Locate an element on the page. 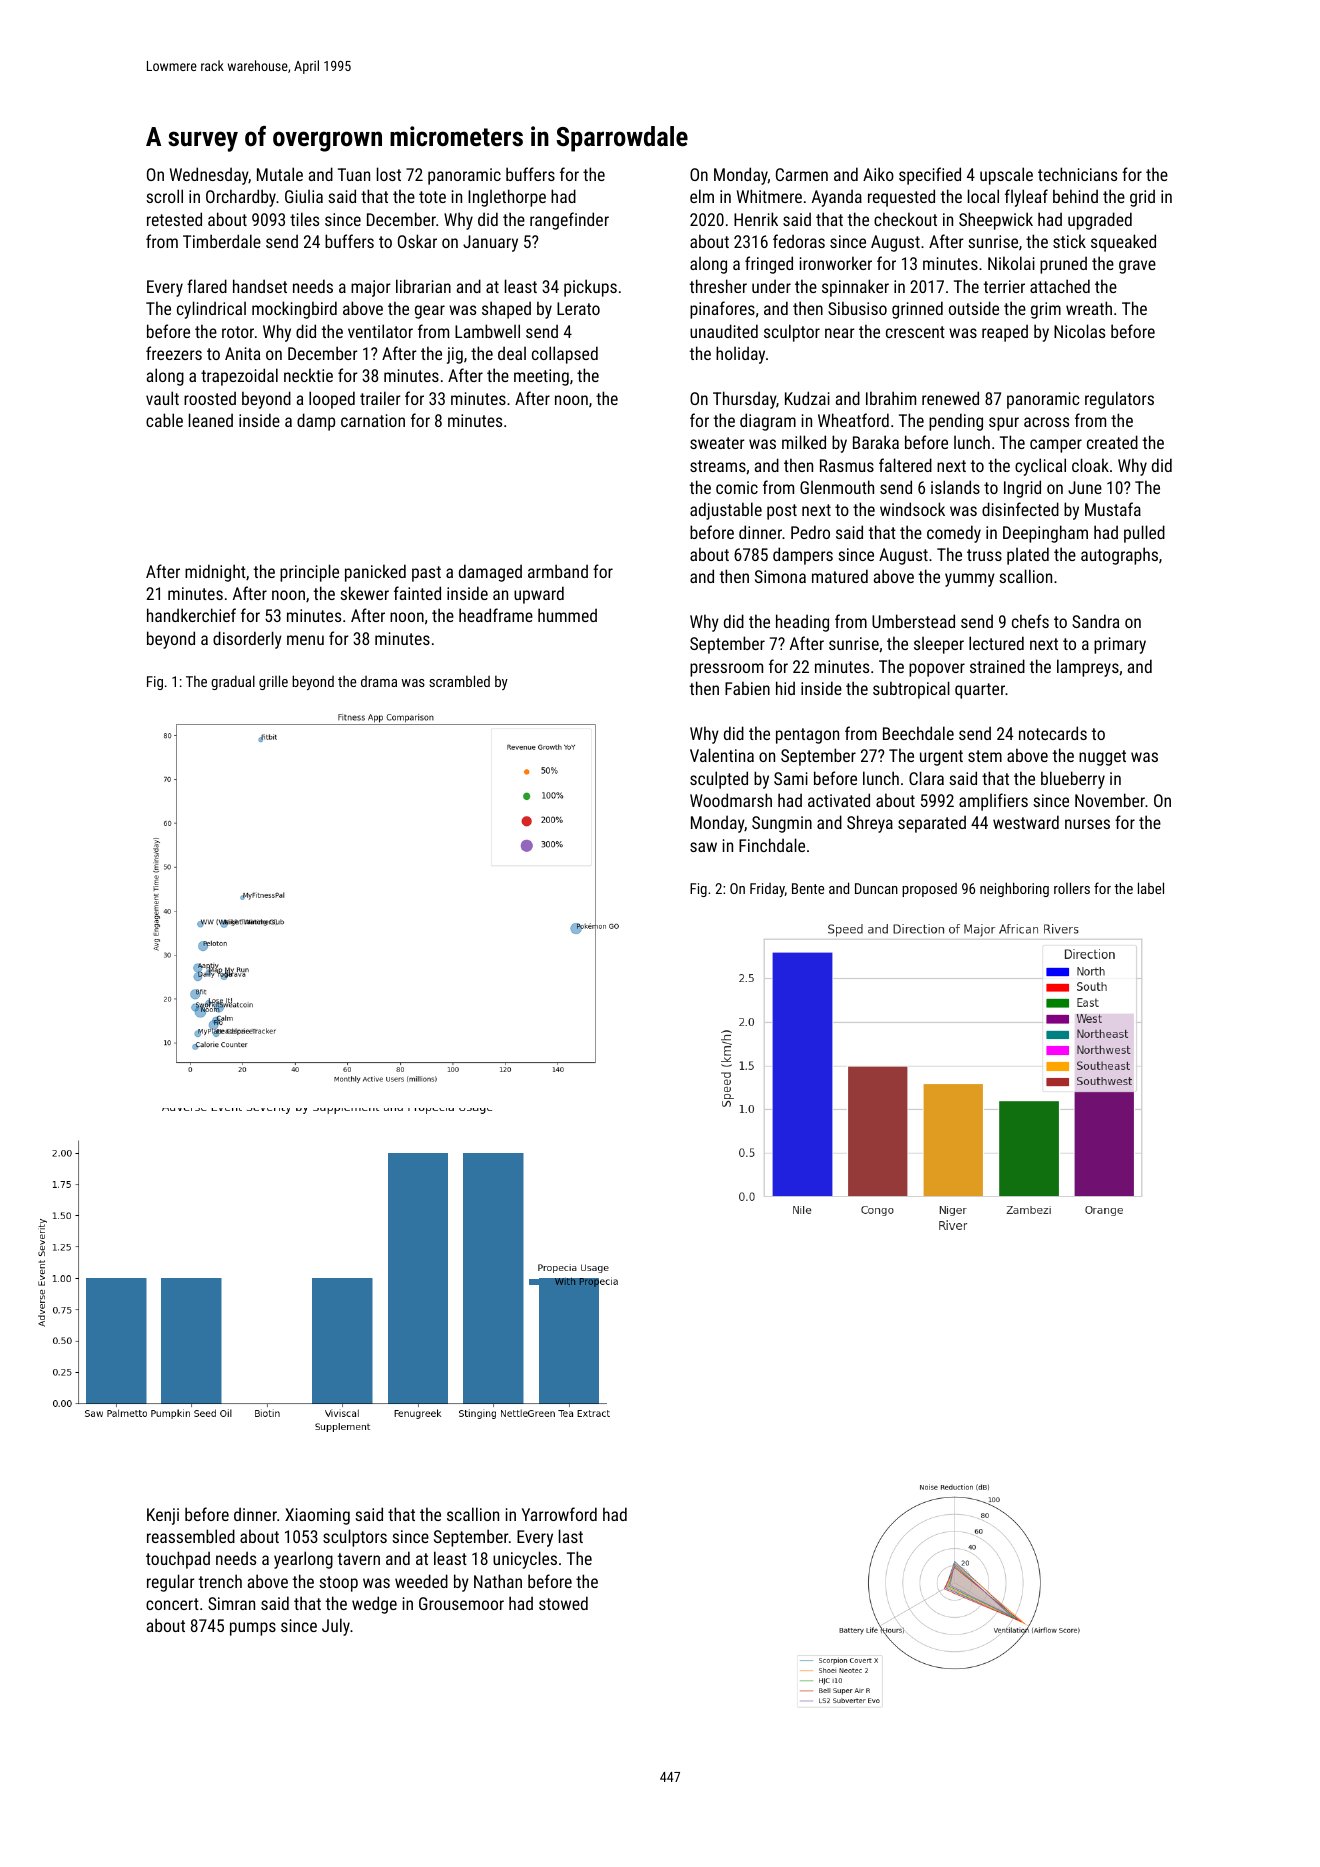  holiday is located at coordinates (740, 355).
